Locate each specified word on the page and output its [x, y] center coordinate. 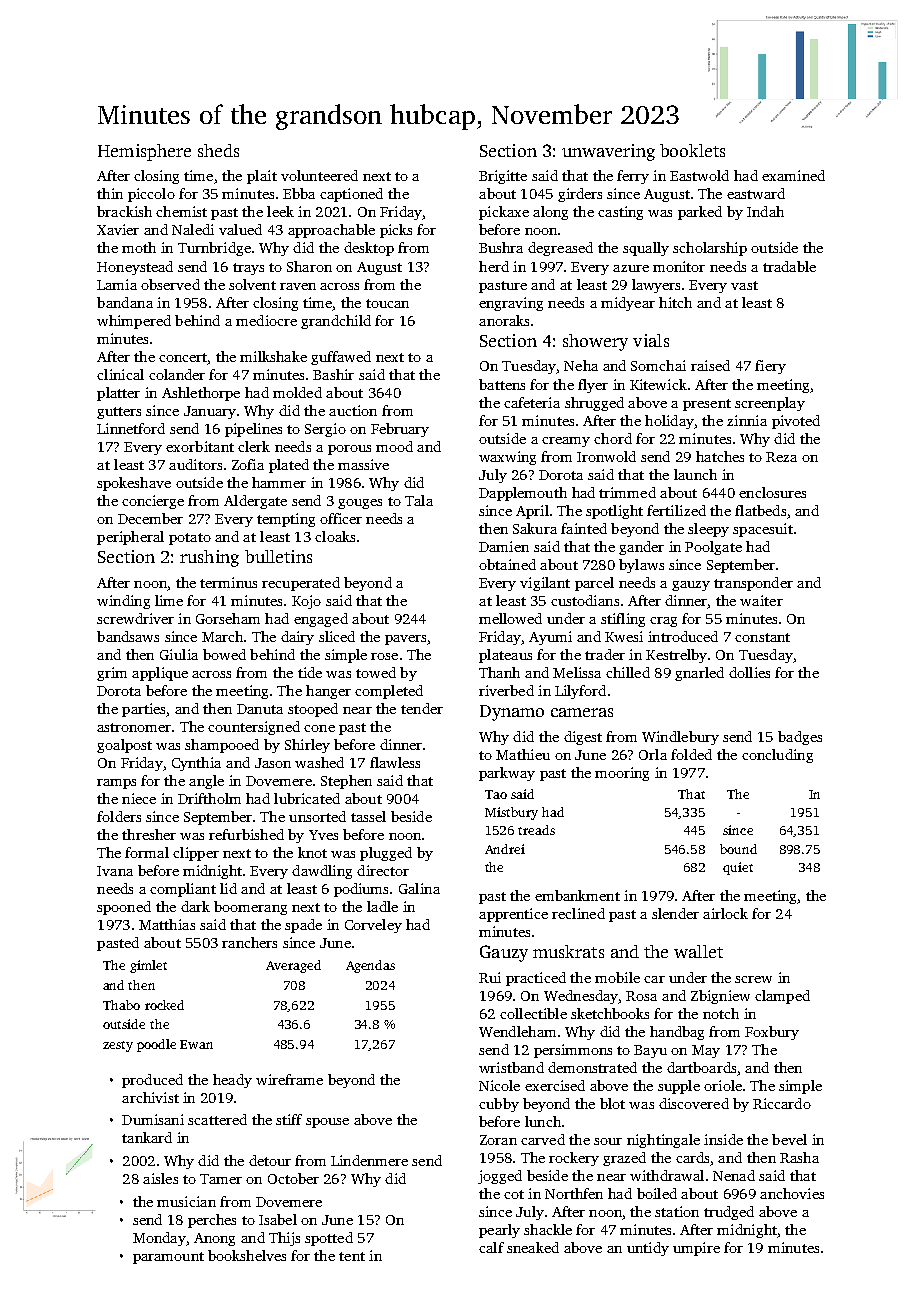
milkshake [273, 356]
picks [396, 231]
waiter [761, 600]
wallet [698, 951]
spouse [327, 1123]
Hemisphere [144, 152]
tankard [147, 1137]
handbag [677, 1033]
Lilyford [580, 692]
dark [195, 906]
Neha [581, 365]
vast [744, 285]
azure [631, 268]
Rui [490, 977]
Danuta [260, 709]
